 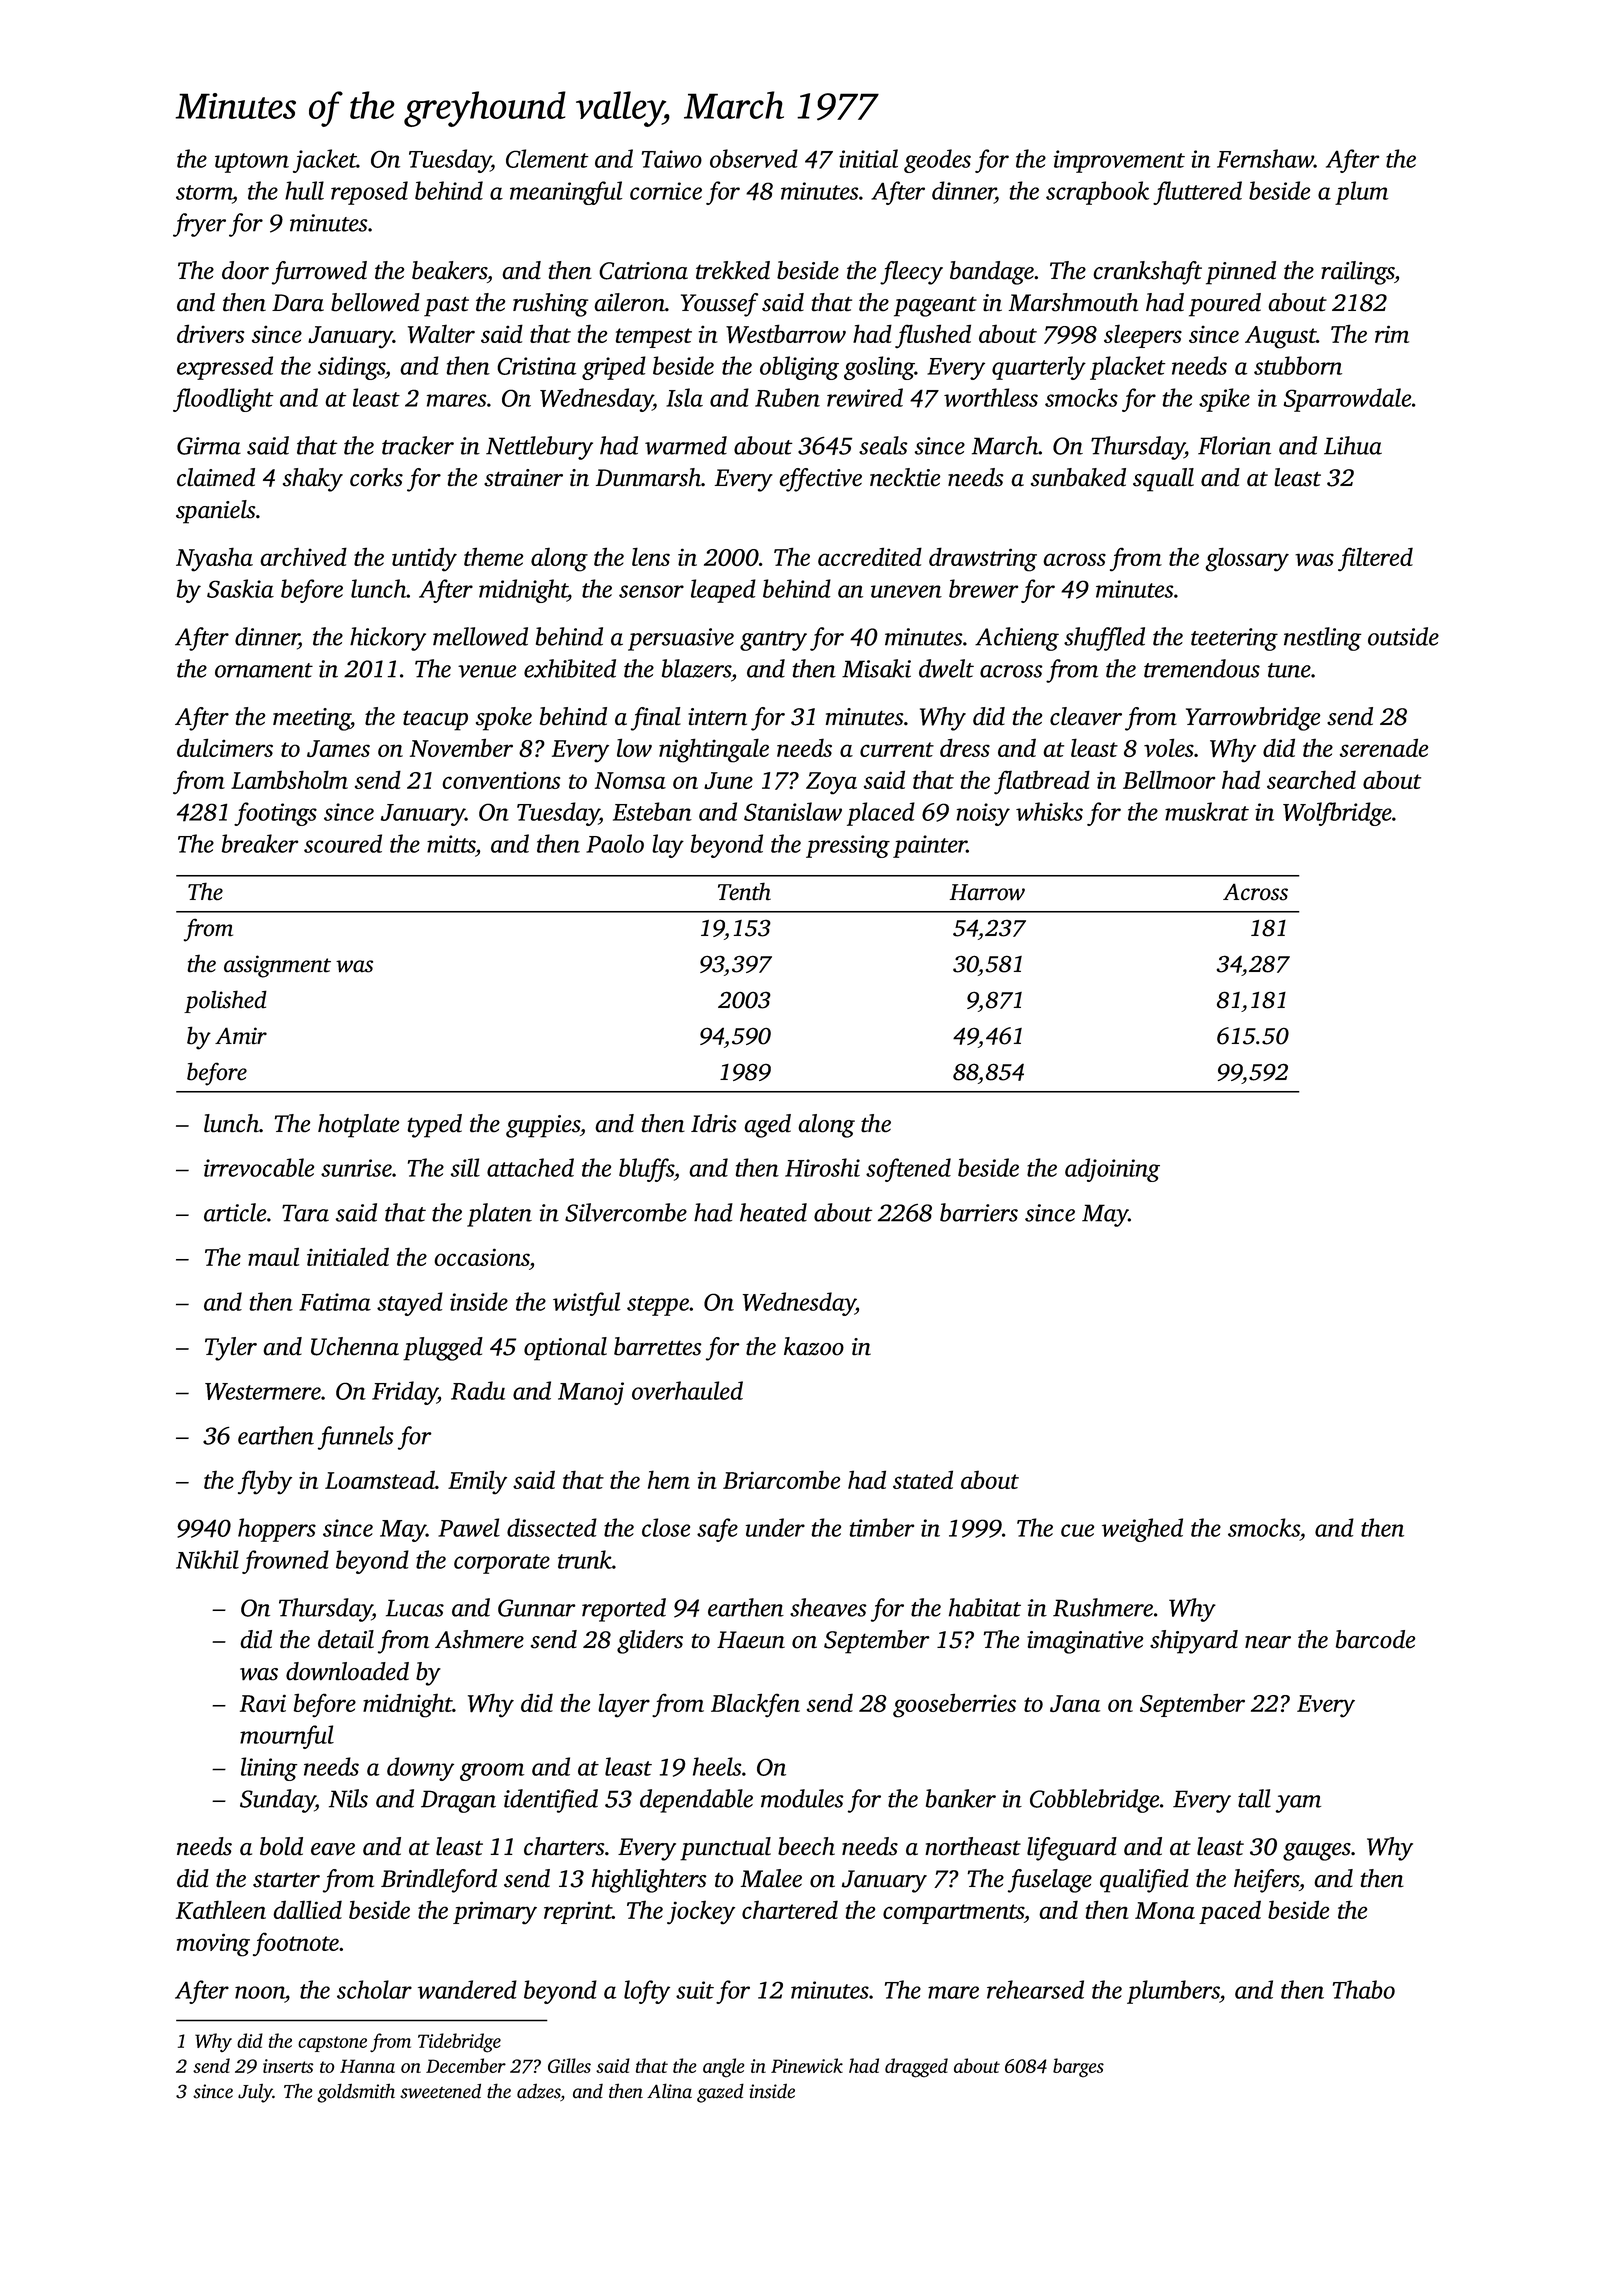 What do you see at coordinates (356, 2093) in the screenshot?
I see `goldsmith` at bounding box center [356, 2093].
